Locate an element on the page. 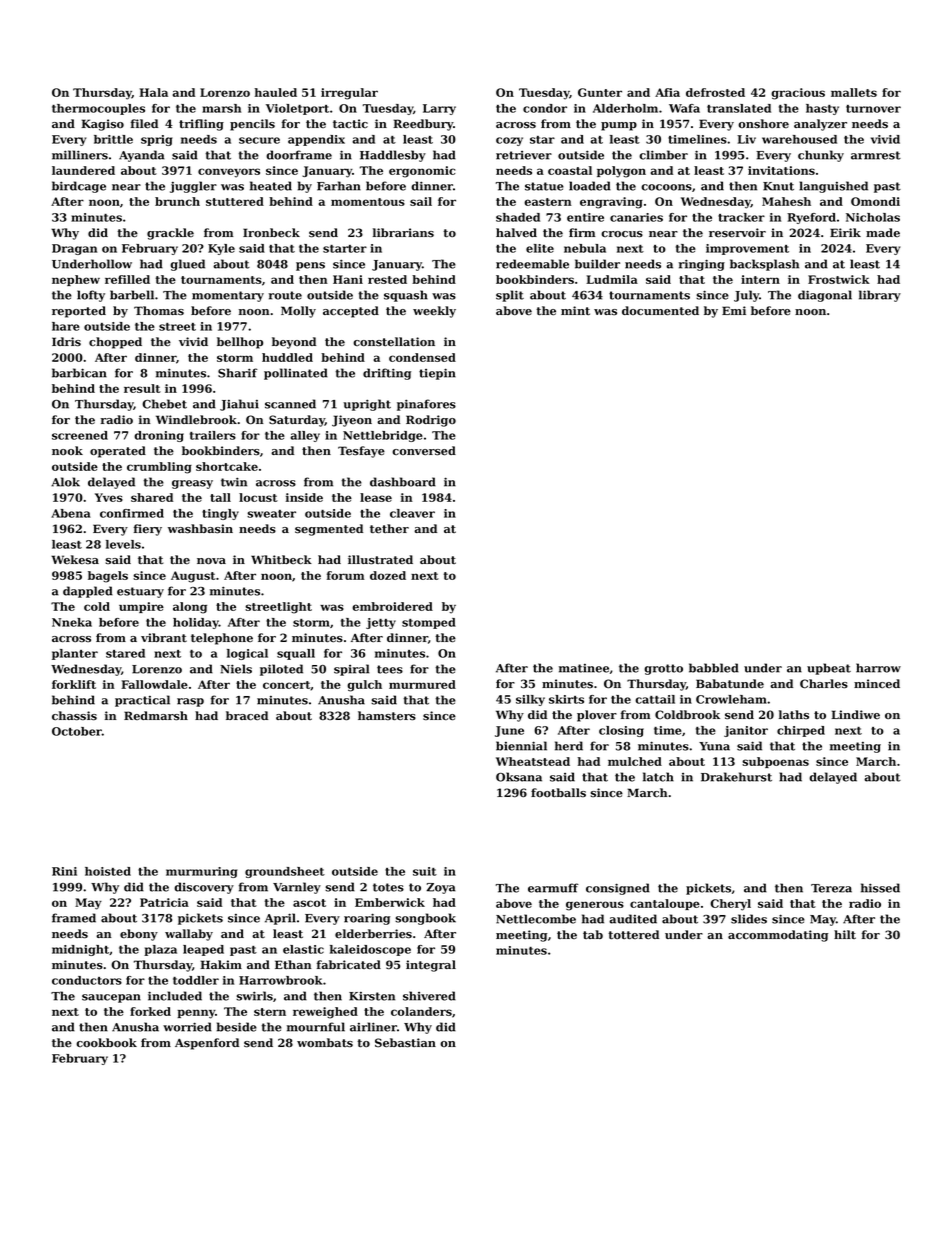 This image has height=1233, width=952. condor is located at coordinates (545, 108).
